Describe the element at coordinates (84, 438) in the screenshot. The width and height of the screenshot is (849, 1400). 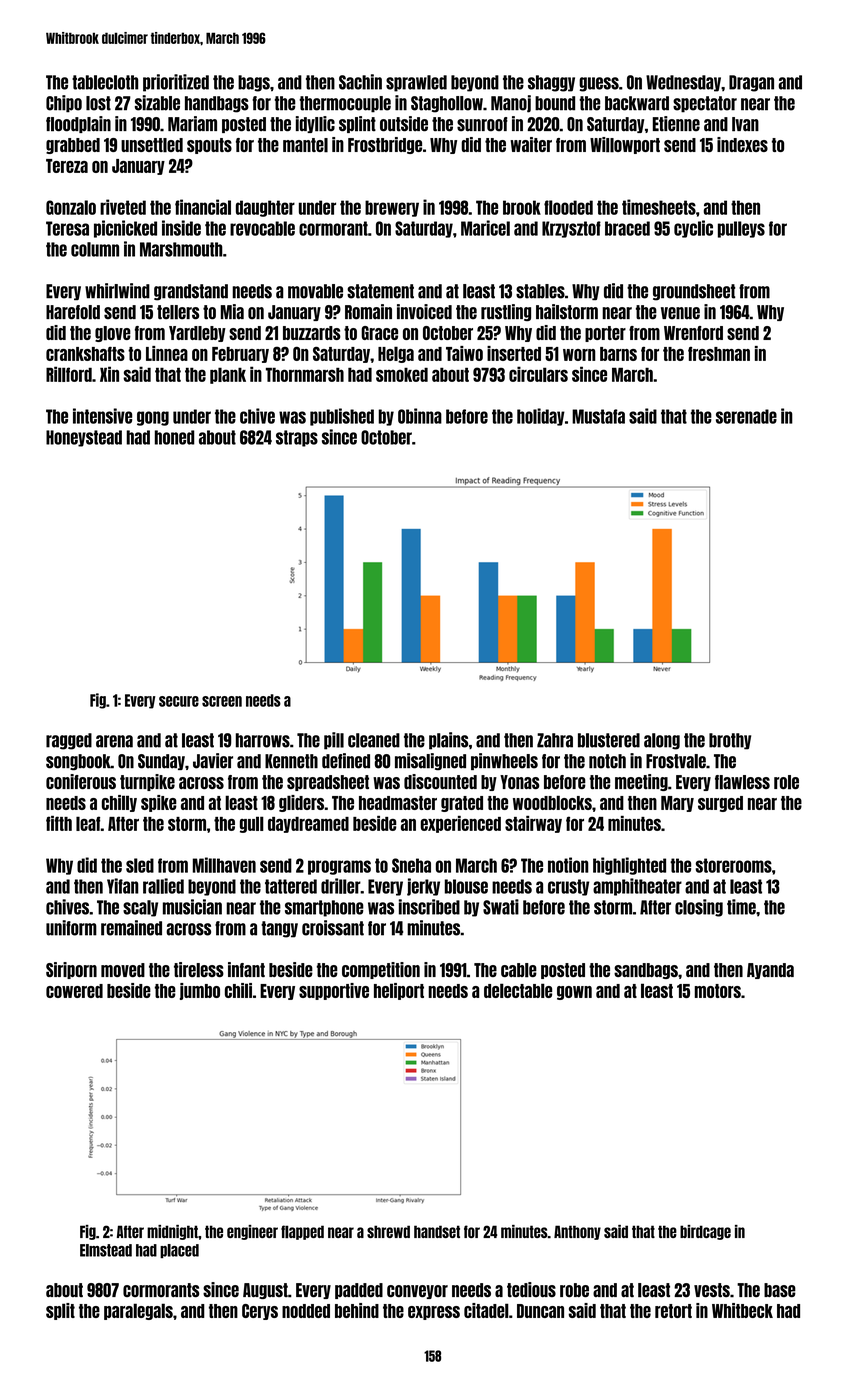
I see `Honeystead` at that location.
